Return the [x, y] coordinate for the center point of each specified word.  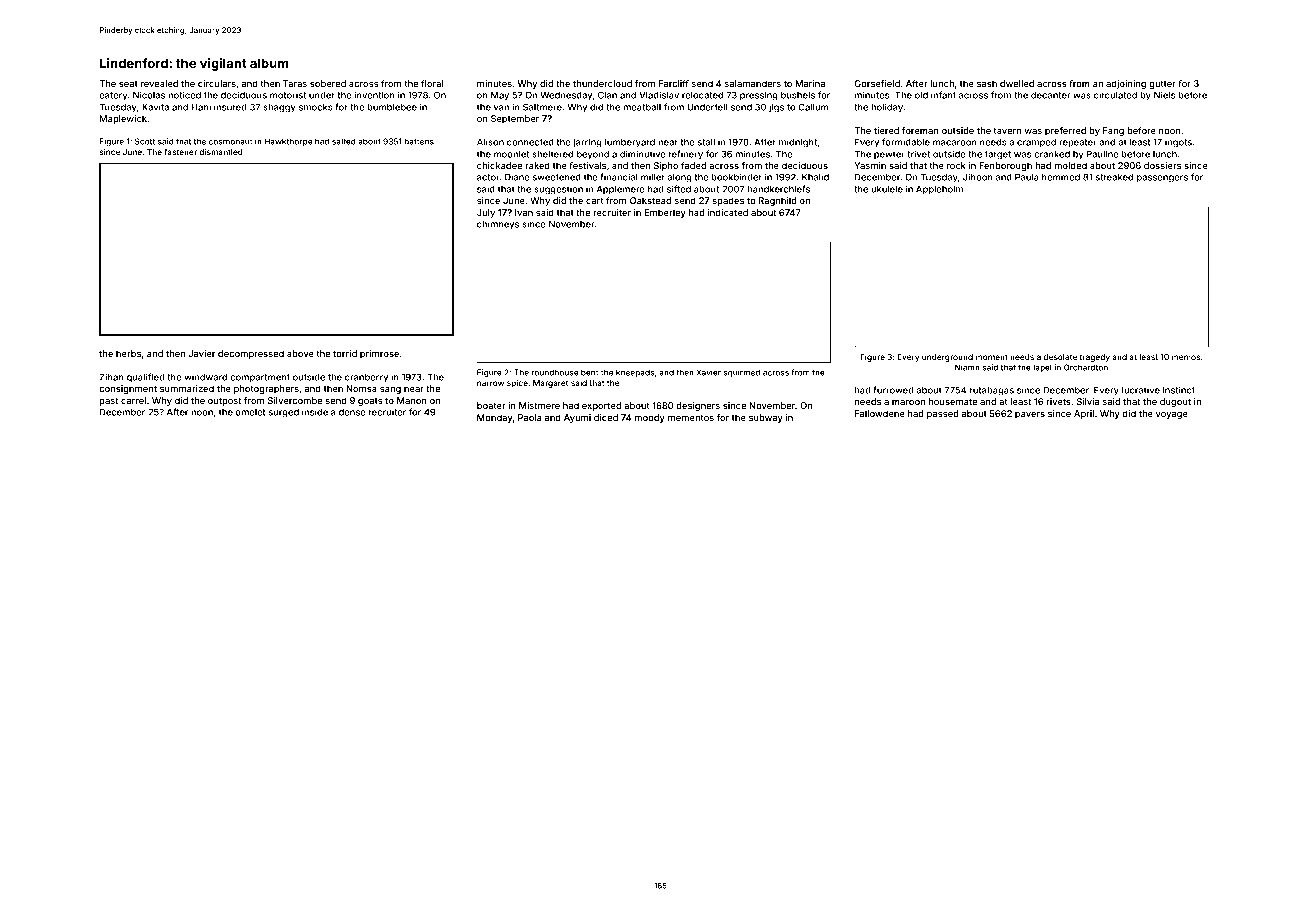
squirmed [741, 373]
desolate [1060, 357]
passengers [1162, 179]
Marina [810, 83]
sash [987, 83]
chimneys [498, 225]
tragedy [1095, 358]
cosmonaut [231, 142]
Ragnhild [778, 201]
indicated [728, 212]
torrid [345, 353]
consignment [128, 389]
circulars [217, 83]
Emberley [665, 213]
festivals [587, 165]
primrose [379, 354]
